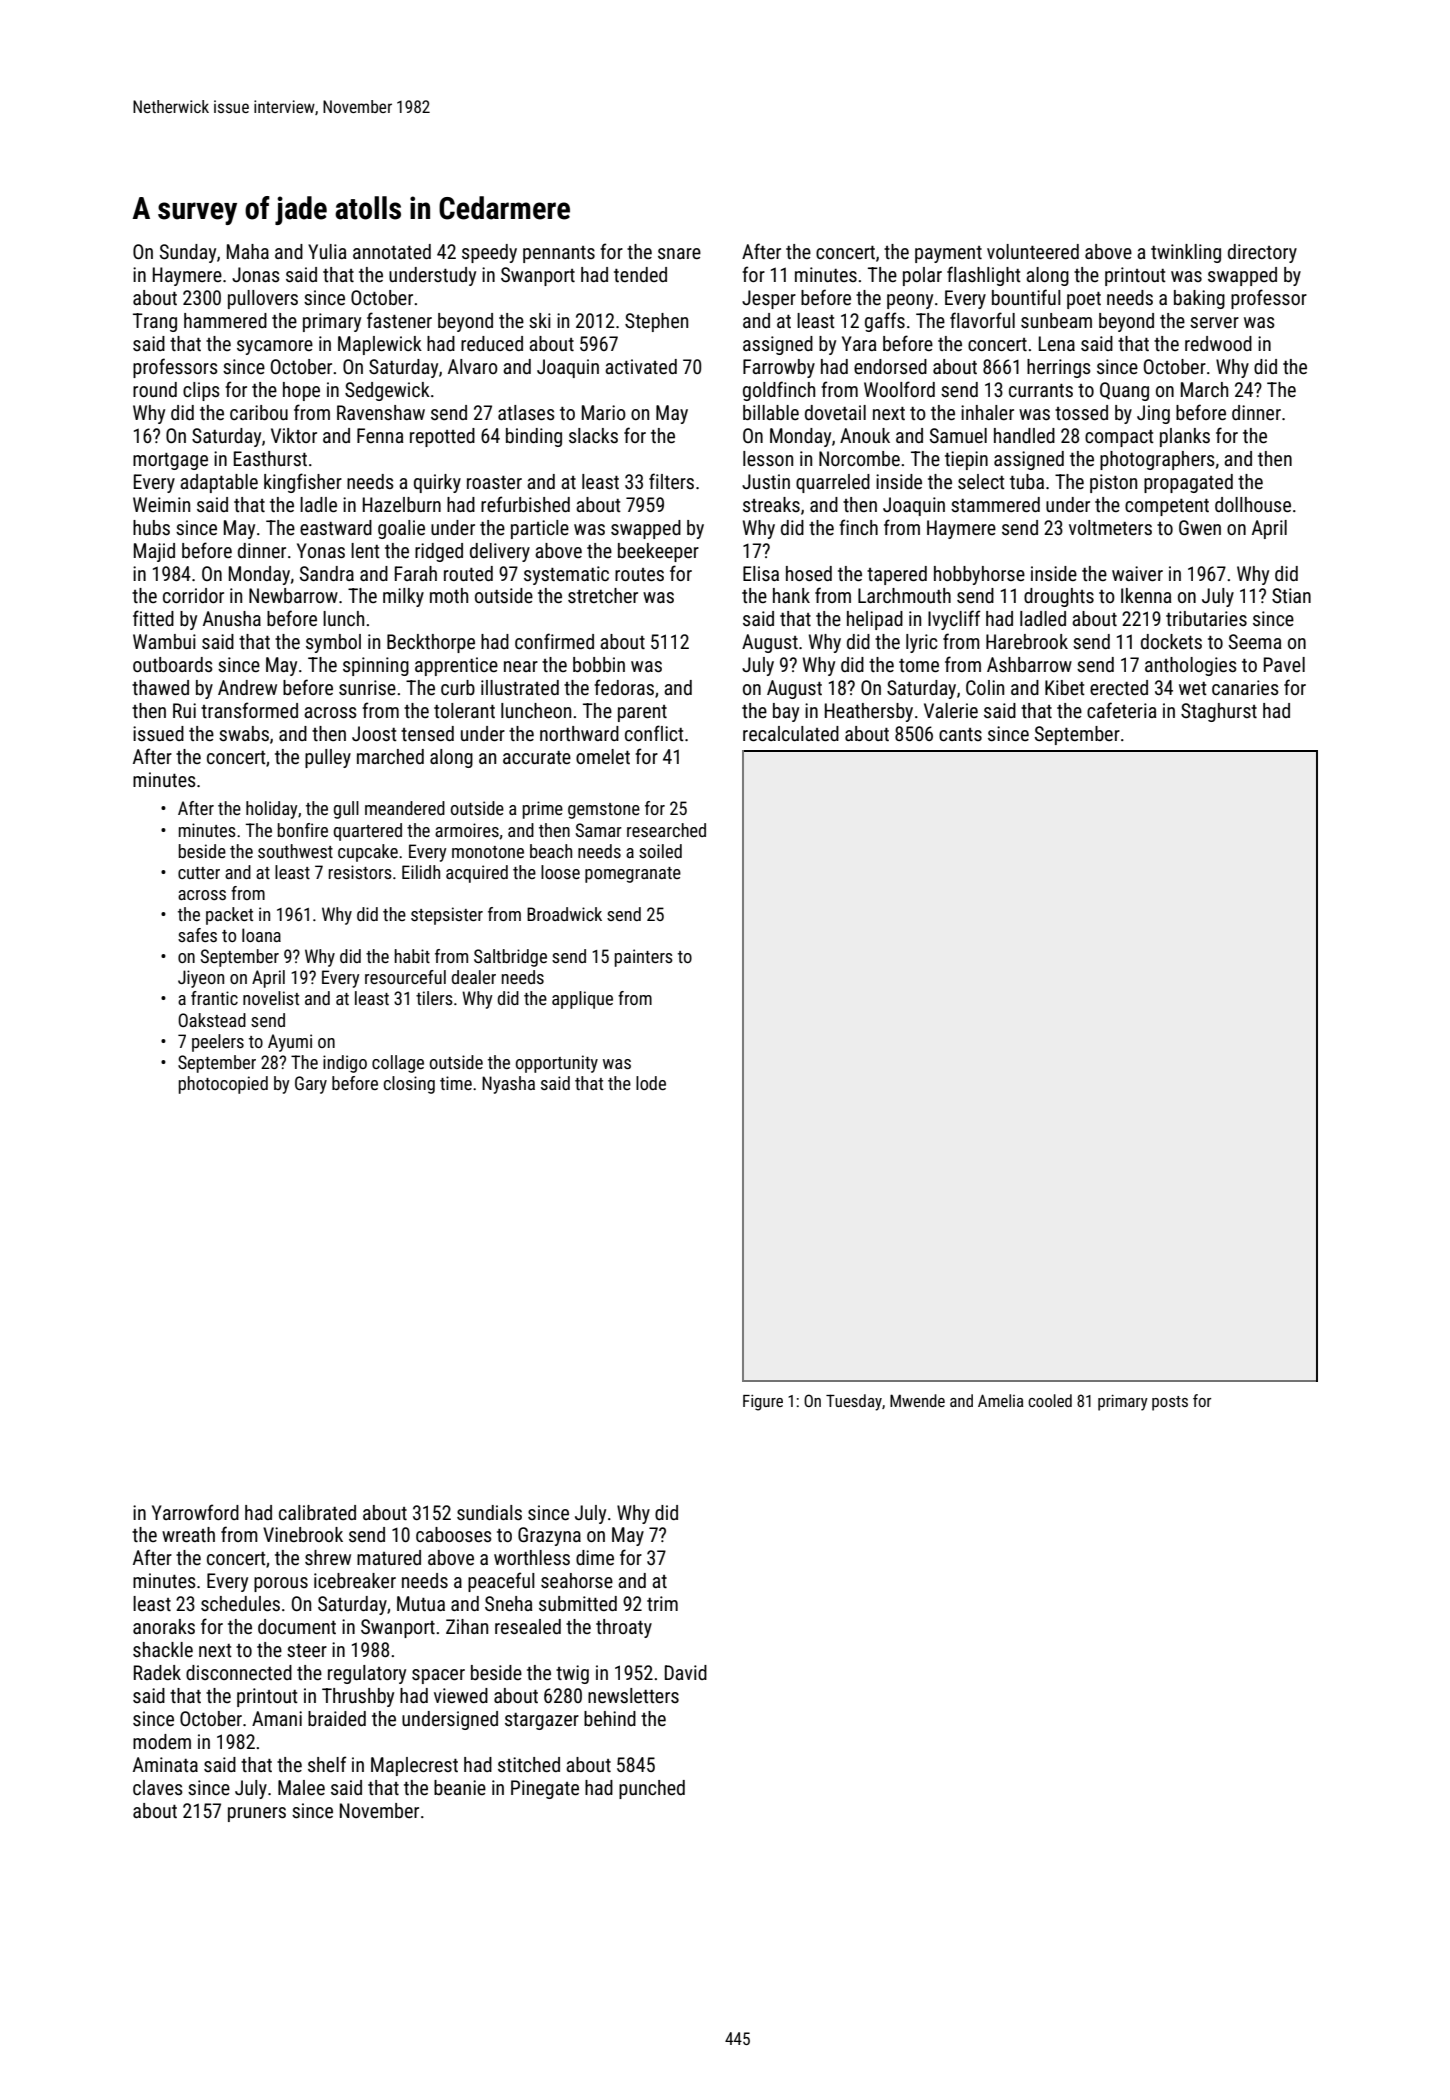 This screenshot has width=1450, height=2100. I want to click on Sandra, so click(327, 573).
